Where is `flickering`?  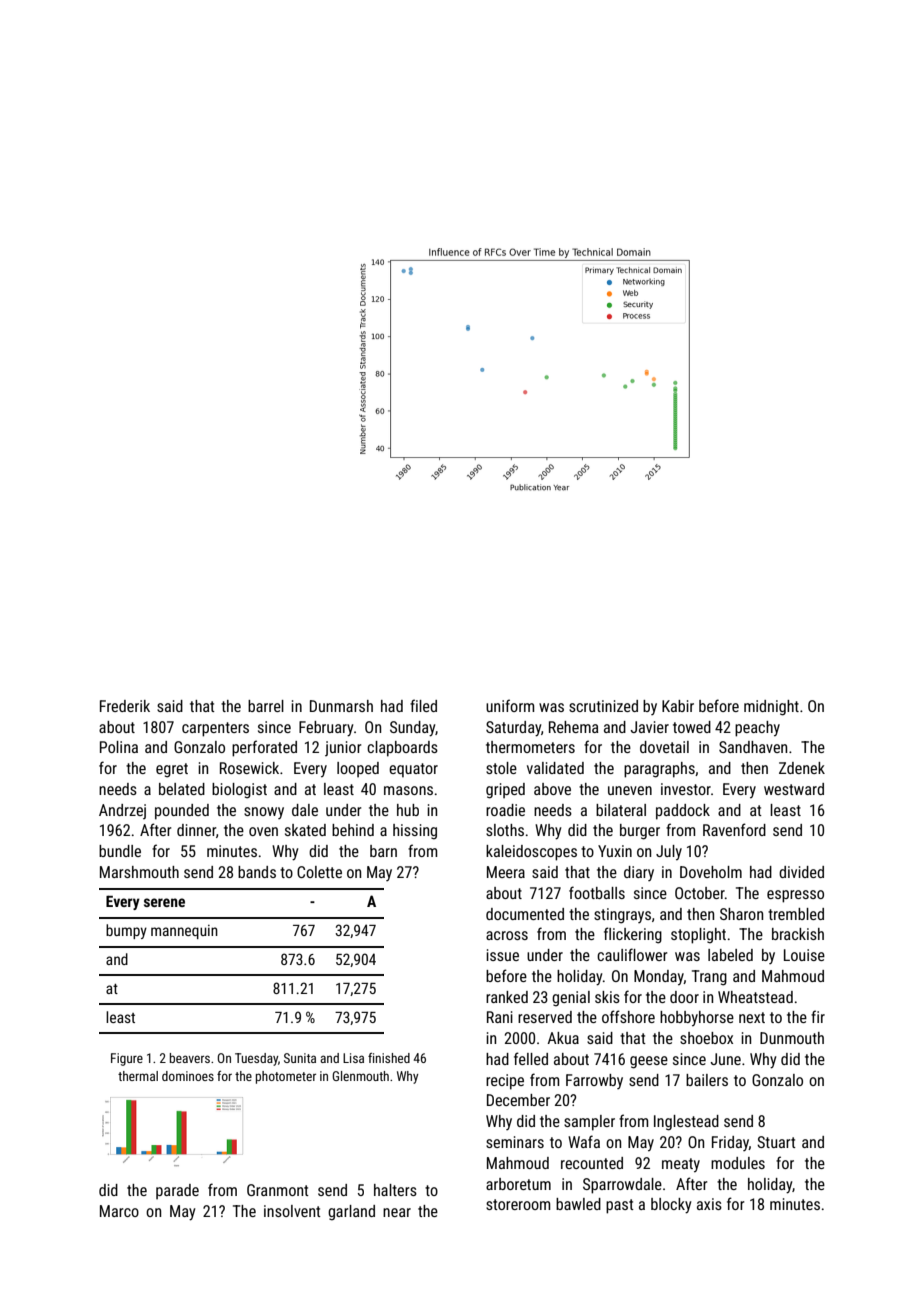
flickering is located at coordinates (633, 935).
